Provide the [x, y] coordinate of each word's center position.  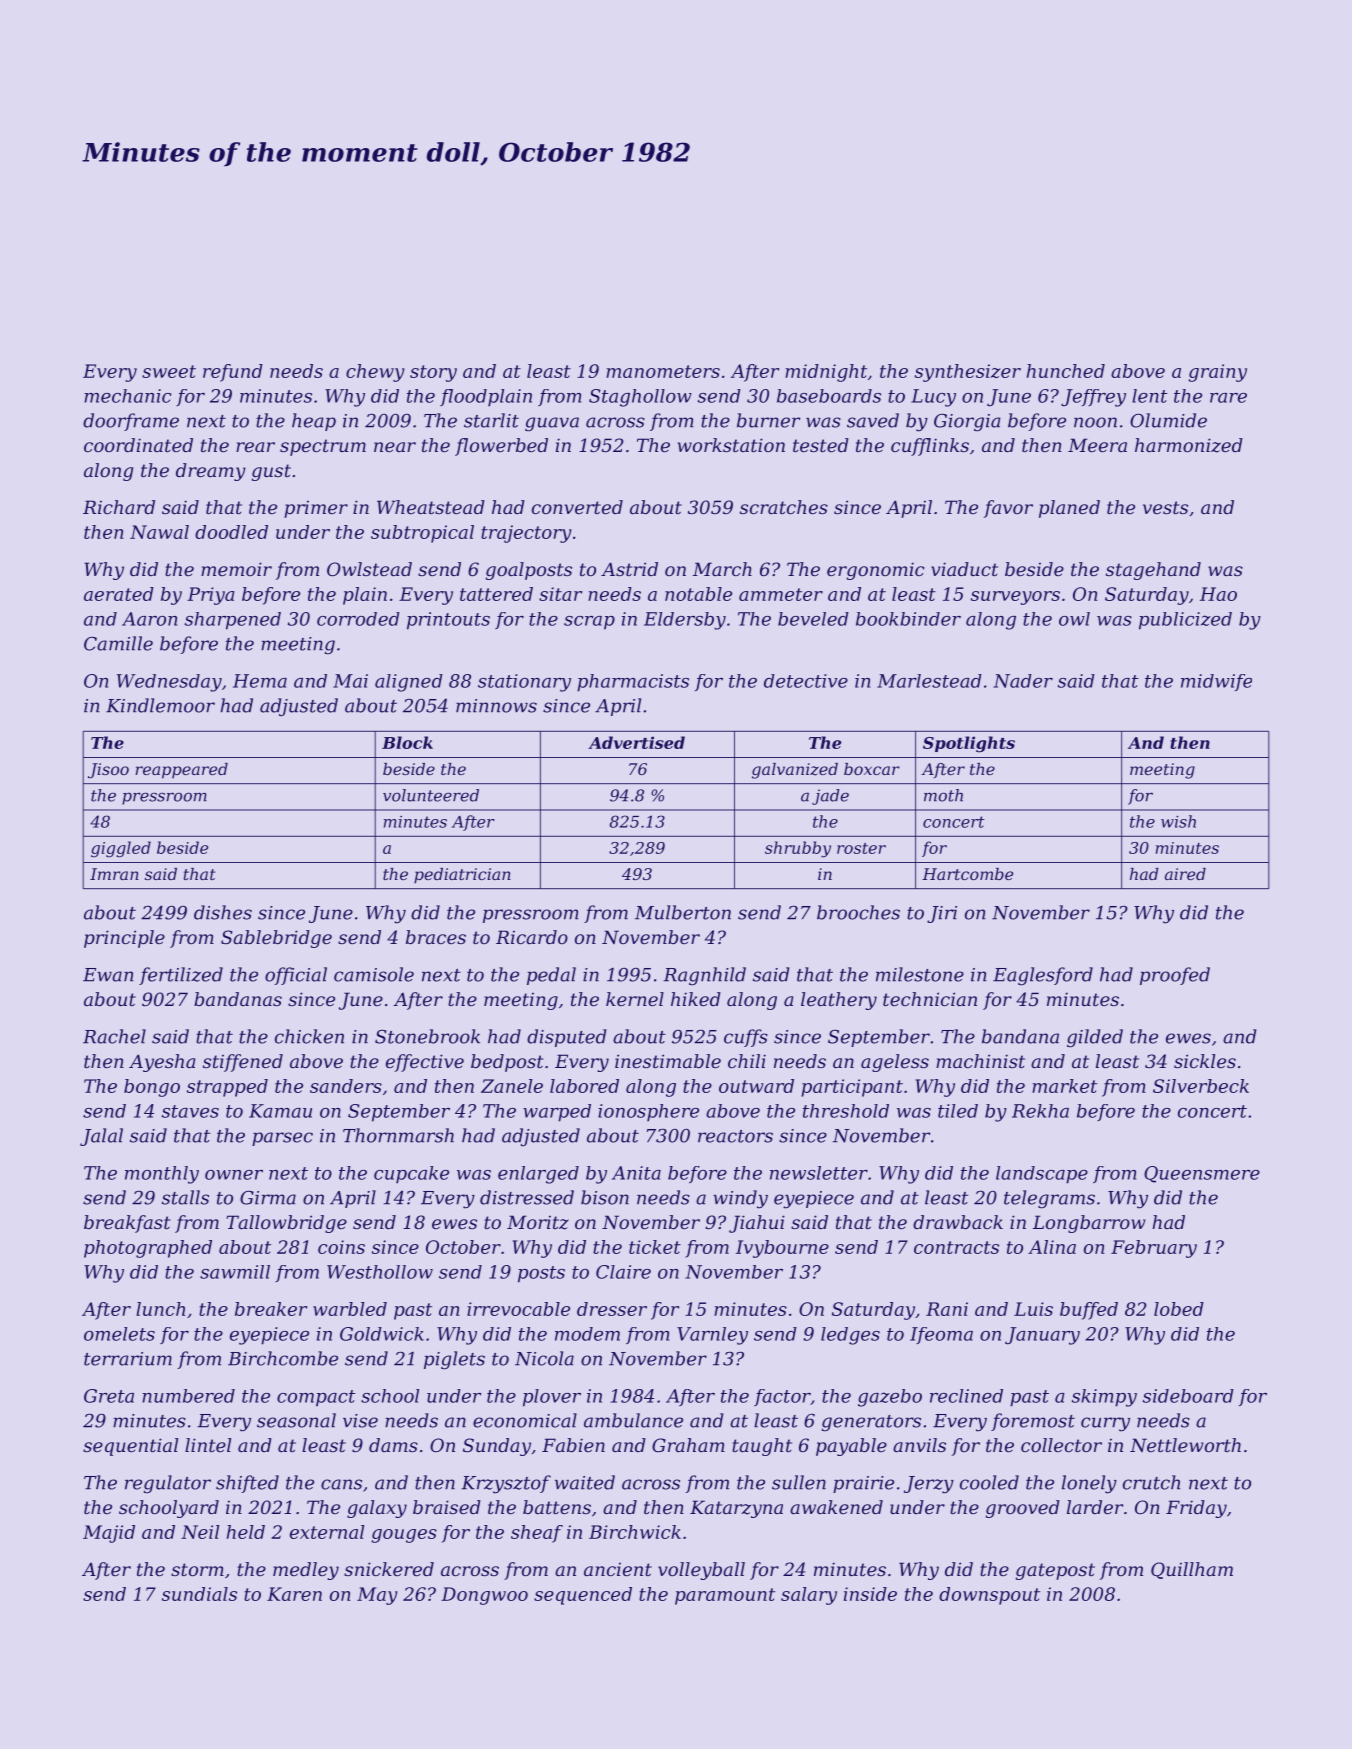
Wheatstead [431, 507]
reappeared [181, 771]
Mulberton [683, 912]
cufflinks [930, 447]
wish [1178, 821]
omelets [119, 1334]
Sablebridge [276, 939]
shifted [247, 1484]
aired [1185, 874]
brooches [858, 912]
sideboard [1188, 1396]
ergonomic [876, 571]
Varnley [712, 1336]
